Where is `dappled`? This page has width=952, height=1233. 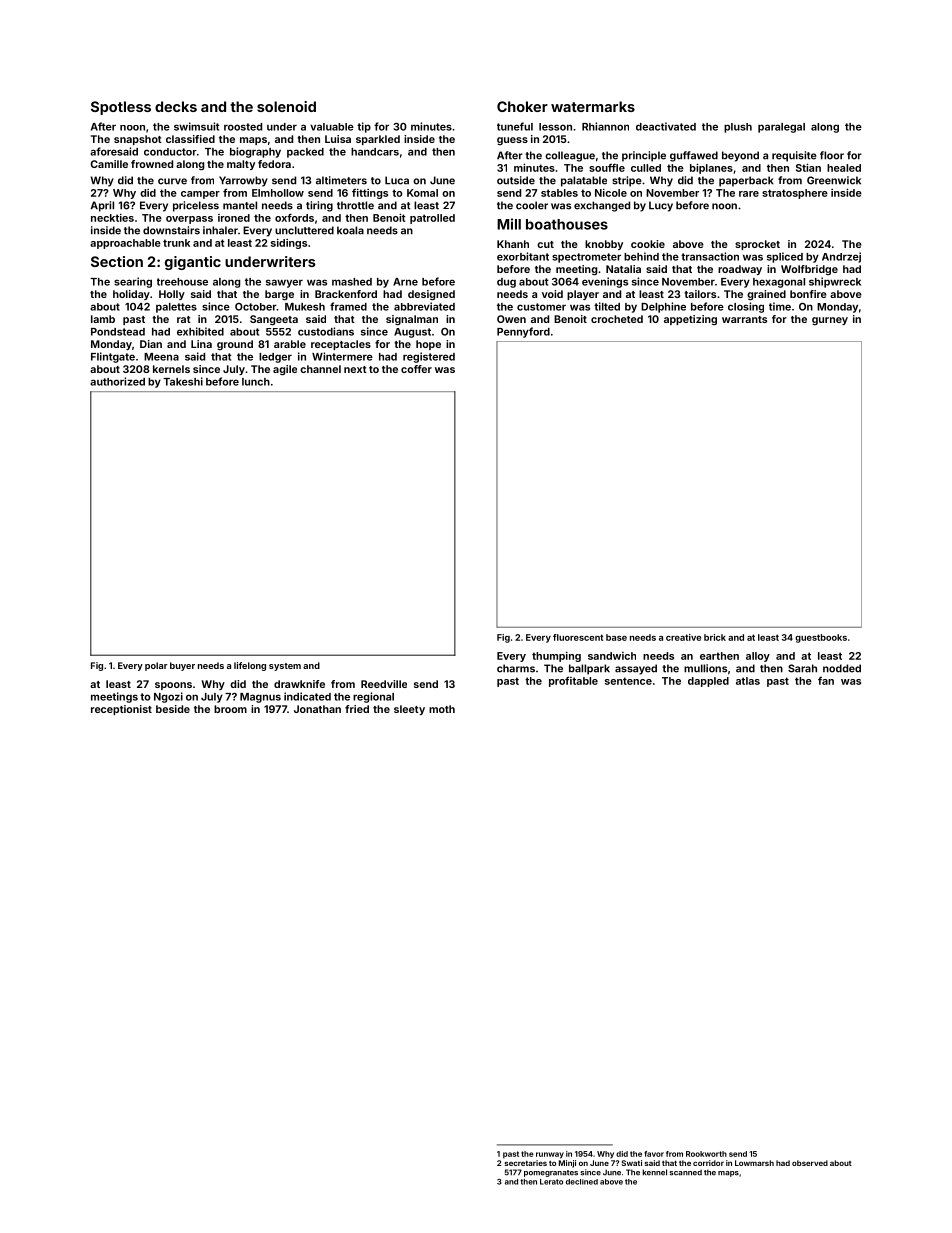 dappled is located at coordinates (708, 682).
